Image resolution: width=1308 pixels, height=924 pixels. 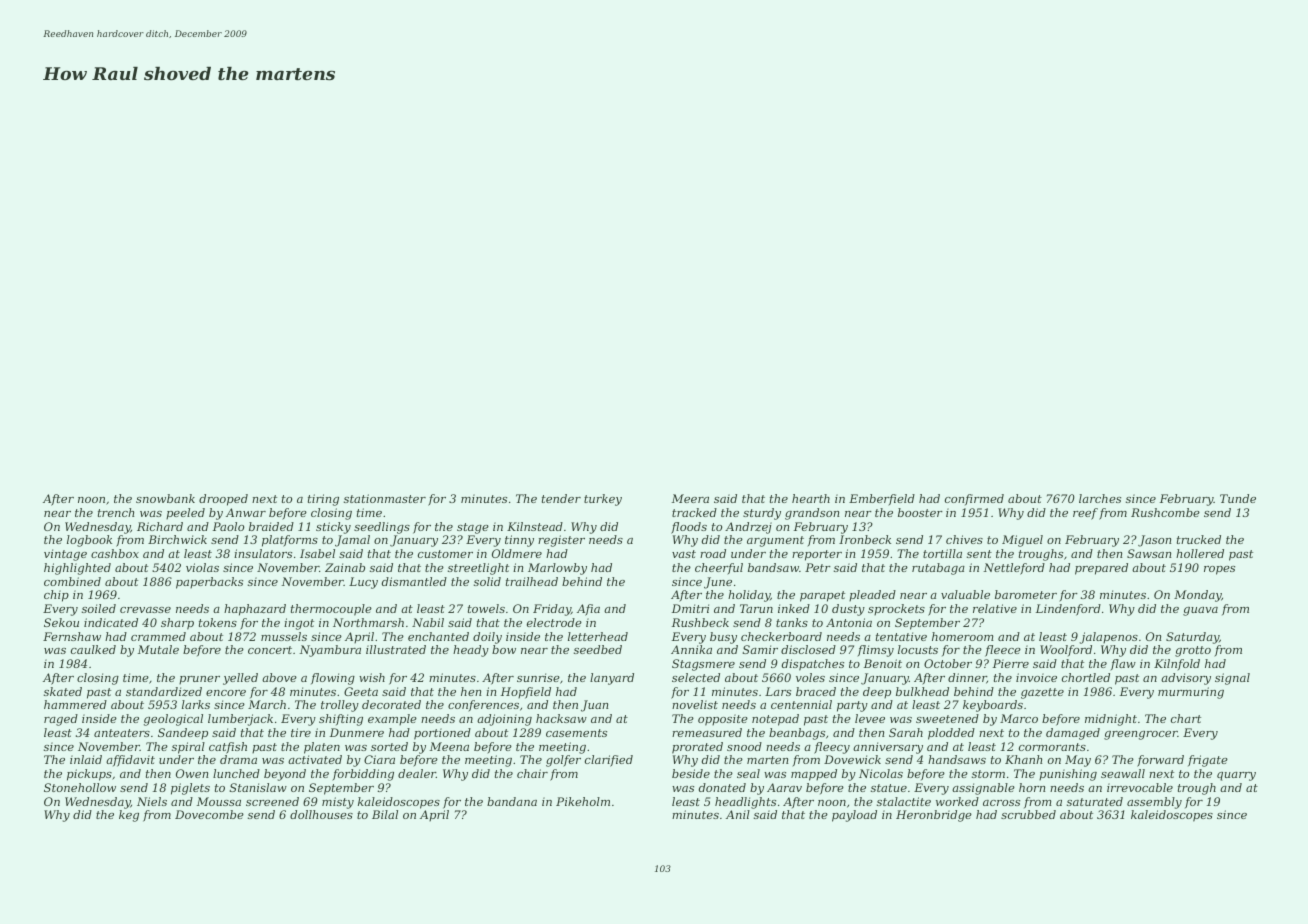 What do you see at coordinates (995, 608) in the page?
I see `relative` at bounding box center [995, 608].
